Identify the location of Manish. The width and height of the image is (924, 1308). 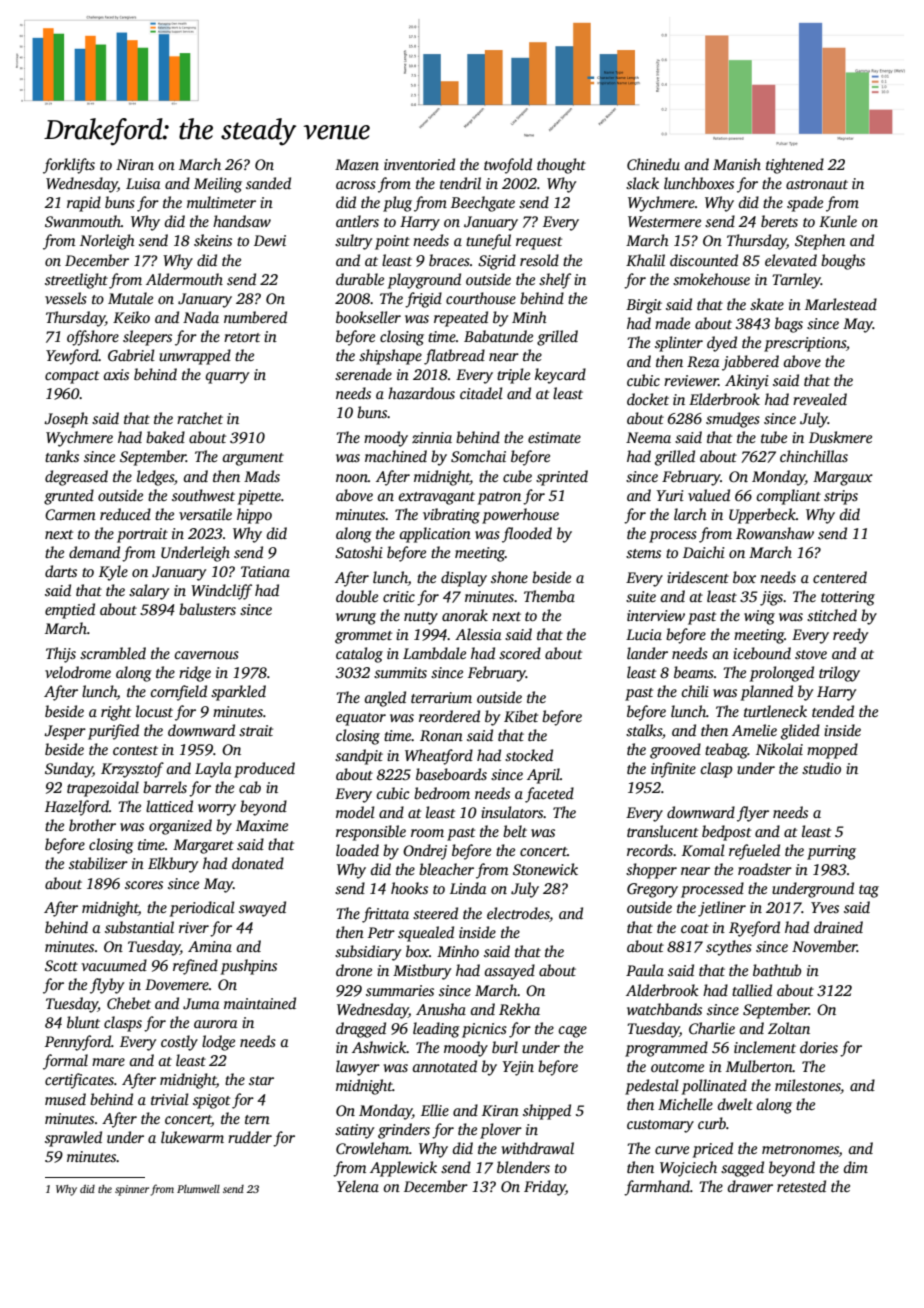
(737, 164).
